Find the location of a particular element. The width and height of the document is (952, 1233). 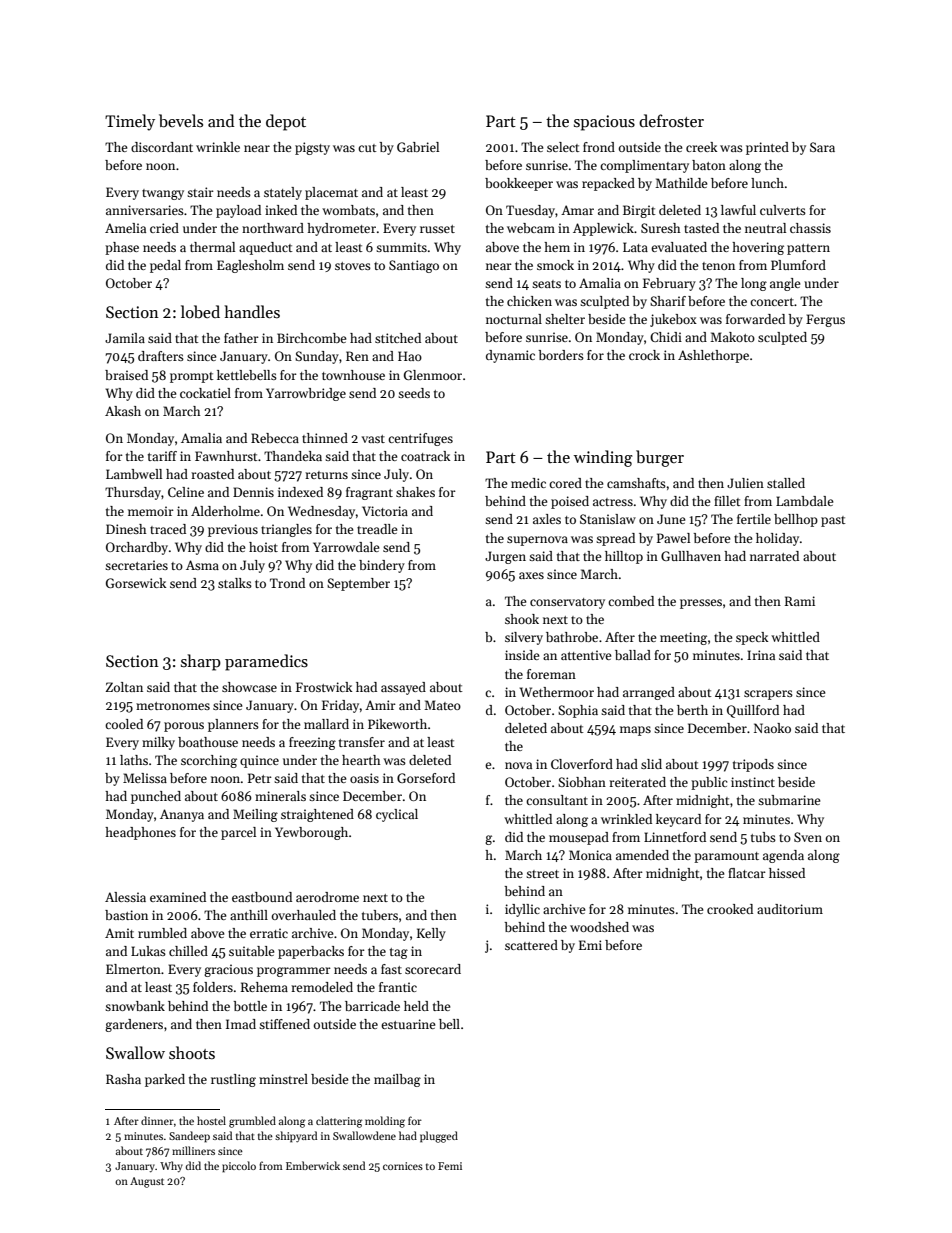

bevels is located at coordinates (181, 120).
